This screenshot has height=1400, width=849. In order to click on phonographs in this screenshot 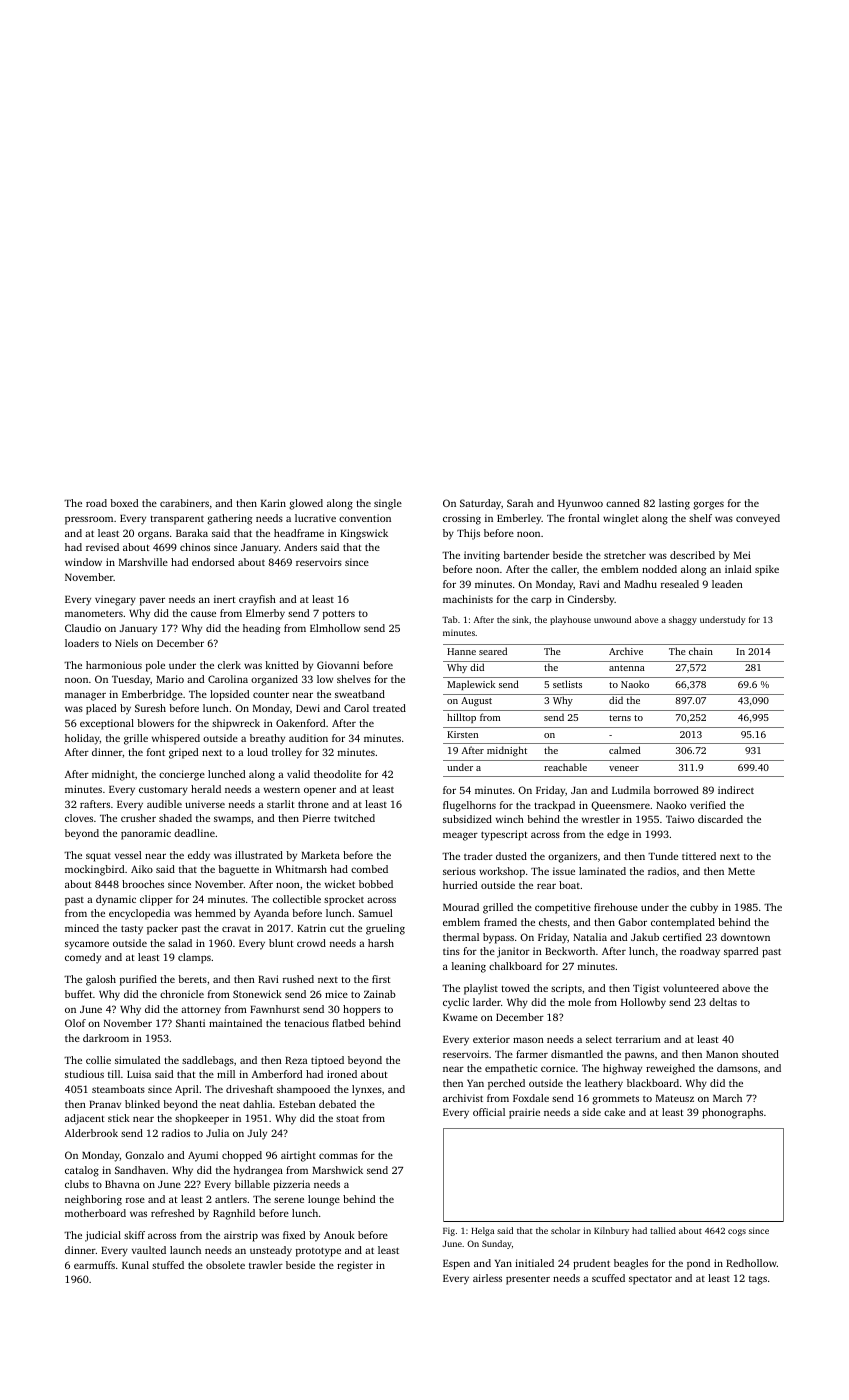, I will do `click(732, 1113)`.
